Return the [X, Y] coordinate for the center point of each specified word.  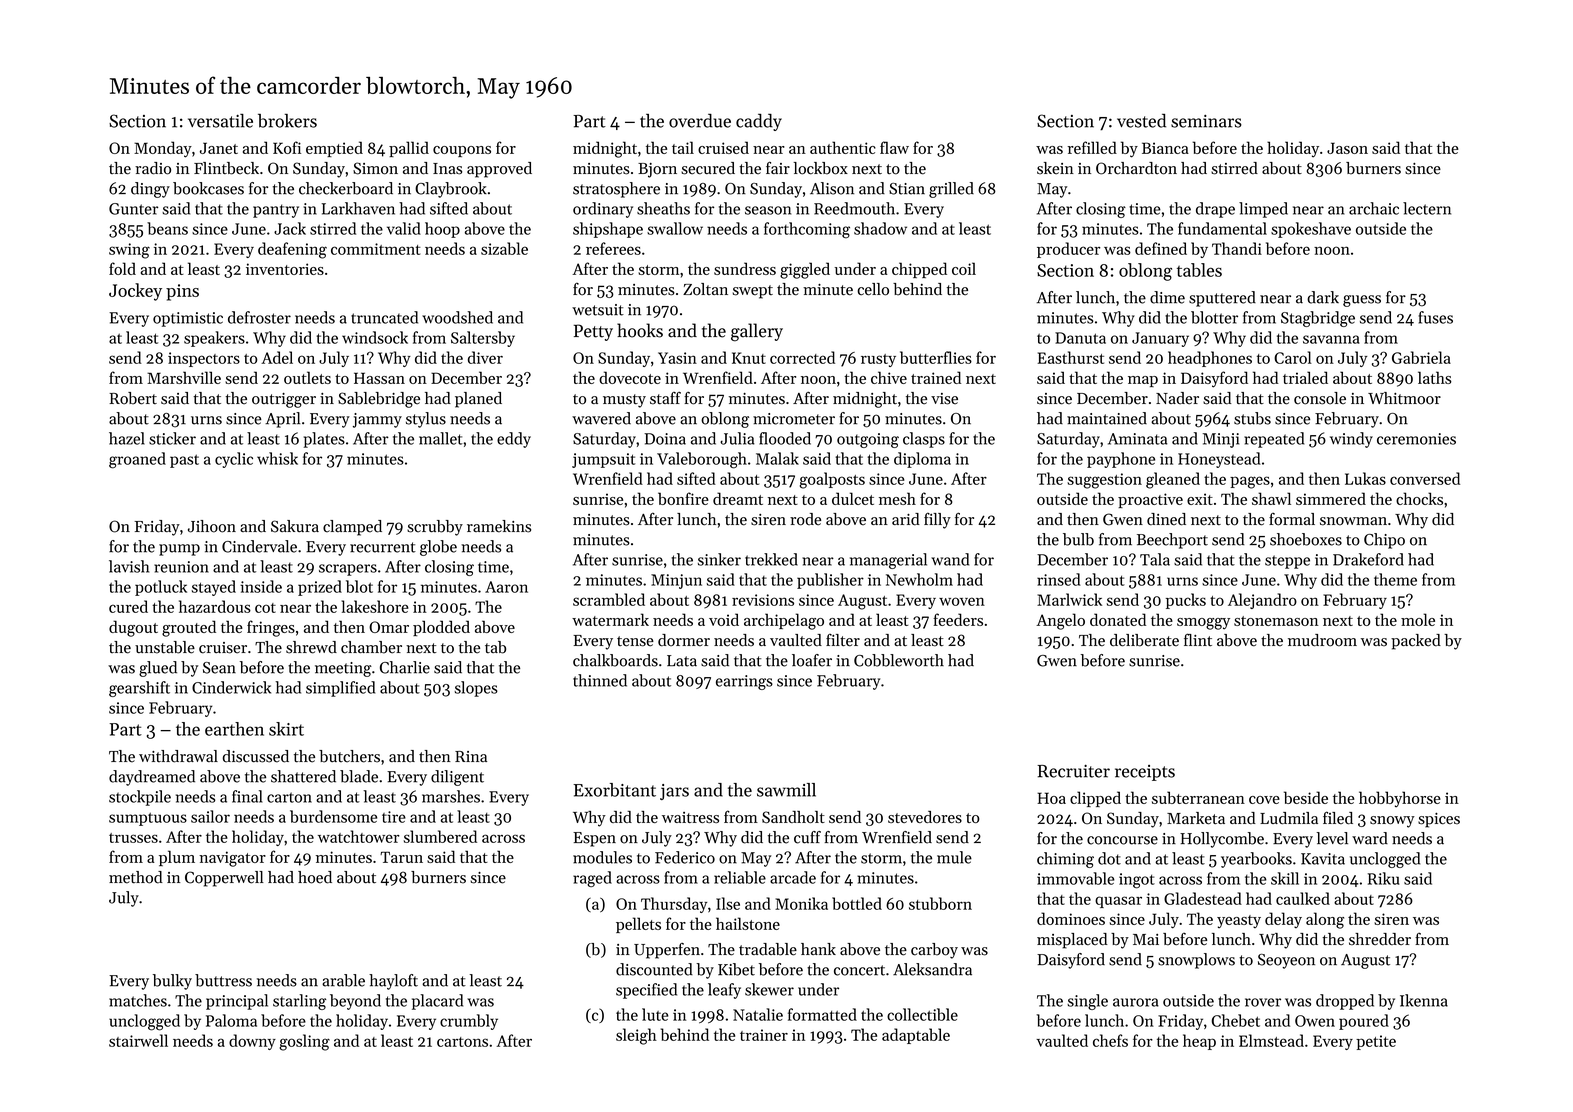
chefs [1110, 1040]
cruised [723, 147]
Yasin [677, 358]
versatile [220, 121]
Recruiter [1073, 771]
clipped [1095, 799]
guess [1362, 301]
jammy [377, 420]
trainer [764, 1035]
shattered [303, 776]
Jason [1347, 148]
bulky [172, 982]
